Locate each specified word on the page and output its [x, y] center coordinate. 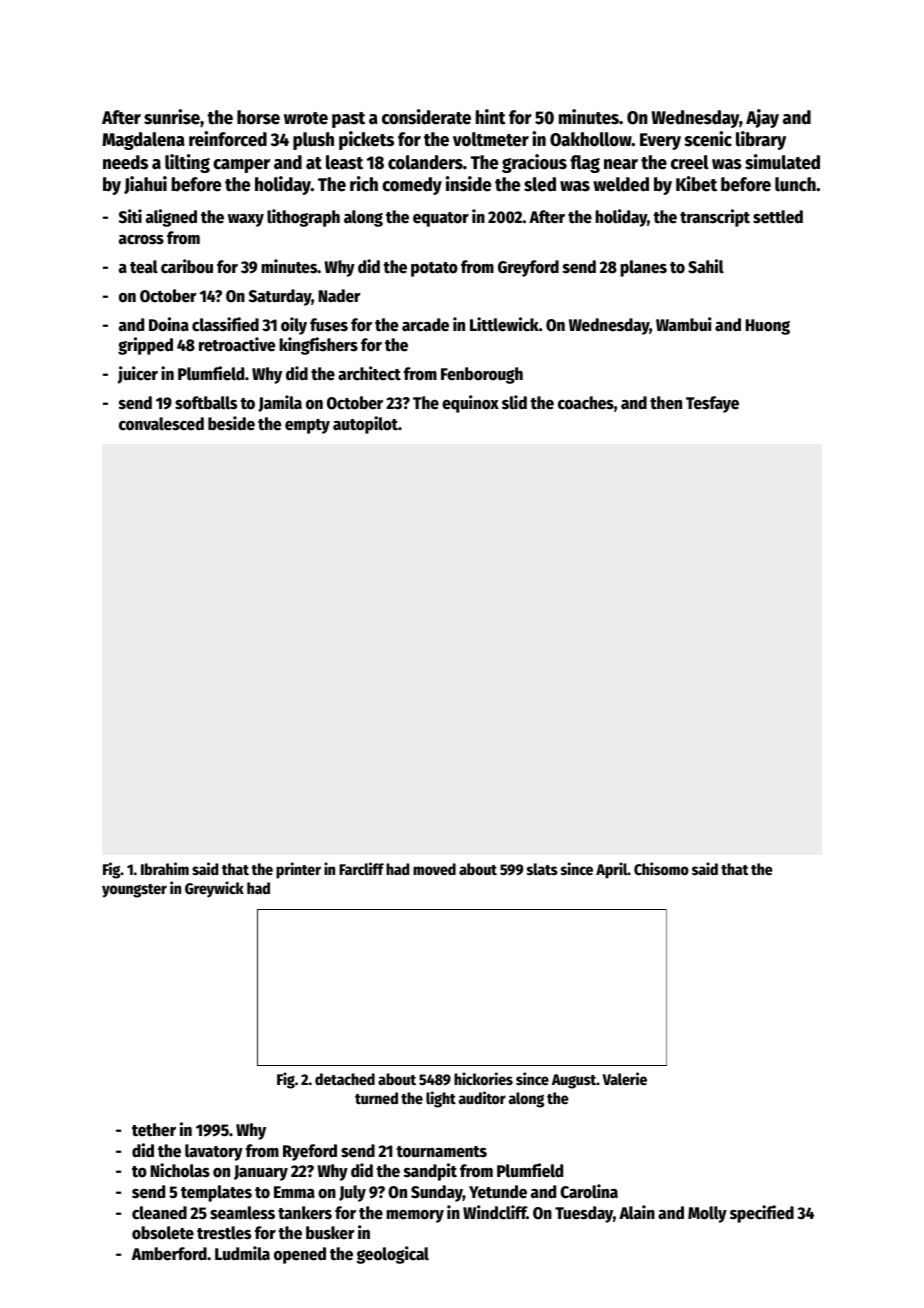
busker [330, 1233]
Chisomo [661, 868]
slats [542, 869]
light [441, 1099]
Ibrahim [165, 868]
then [666, 403]
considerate [426, 117]
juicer [138, 375]
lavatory [214, 1152]
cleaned [159, 1213]
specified [762, 1214]
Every [660, 141]
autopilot [365, 425]
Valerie [624, 1078]
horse [258, 117]
